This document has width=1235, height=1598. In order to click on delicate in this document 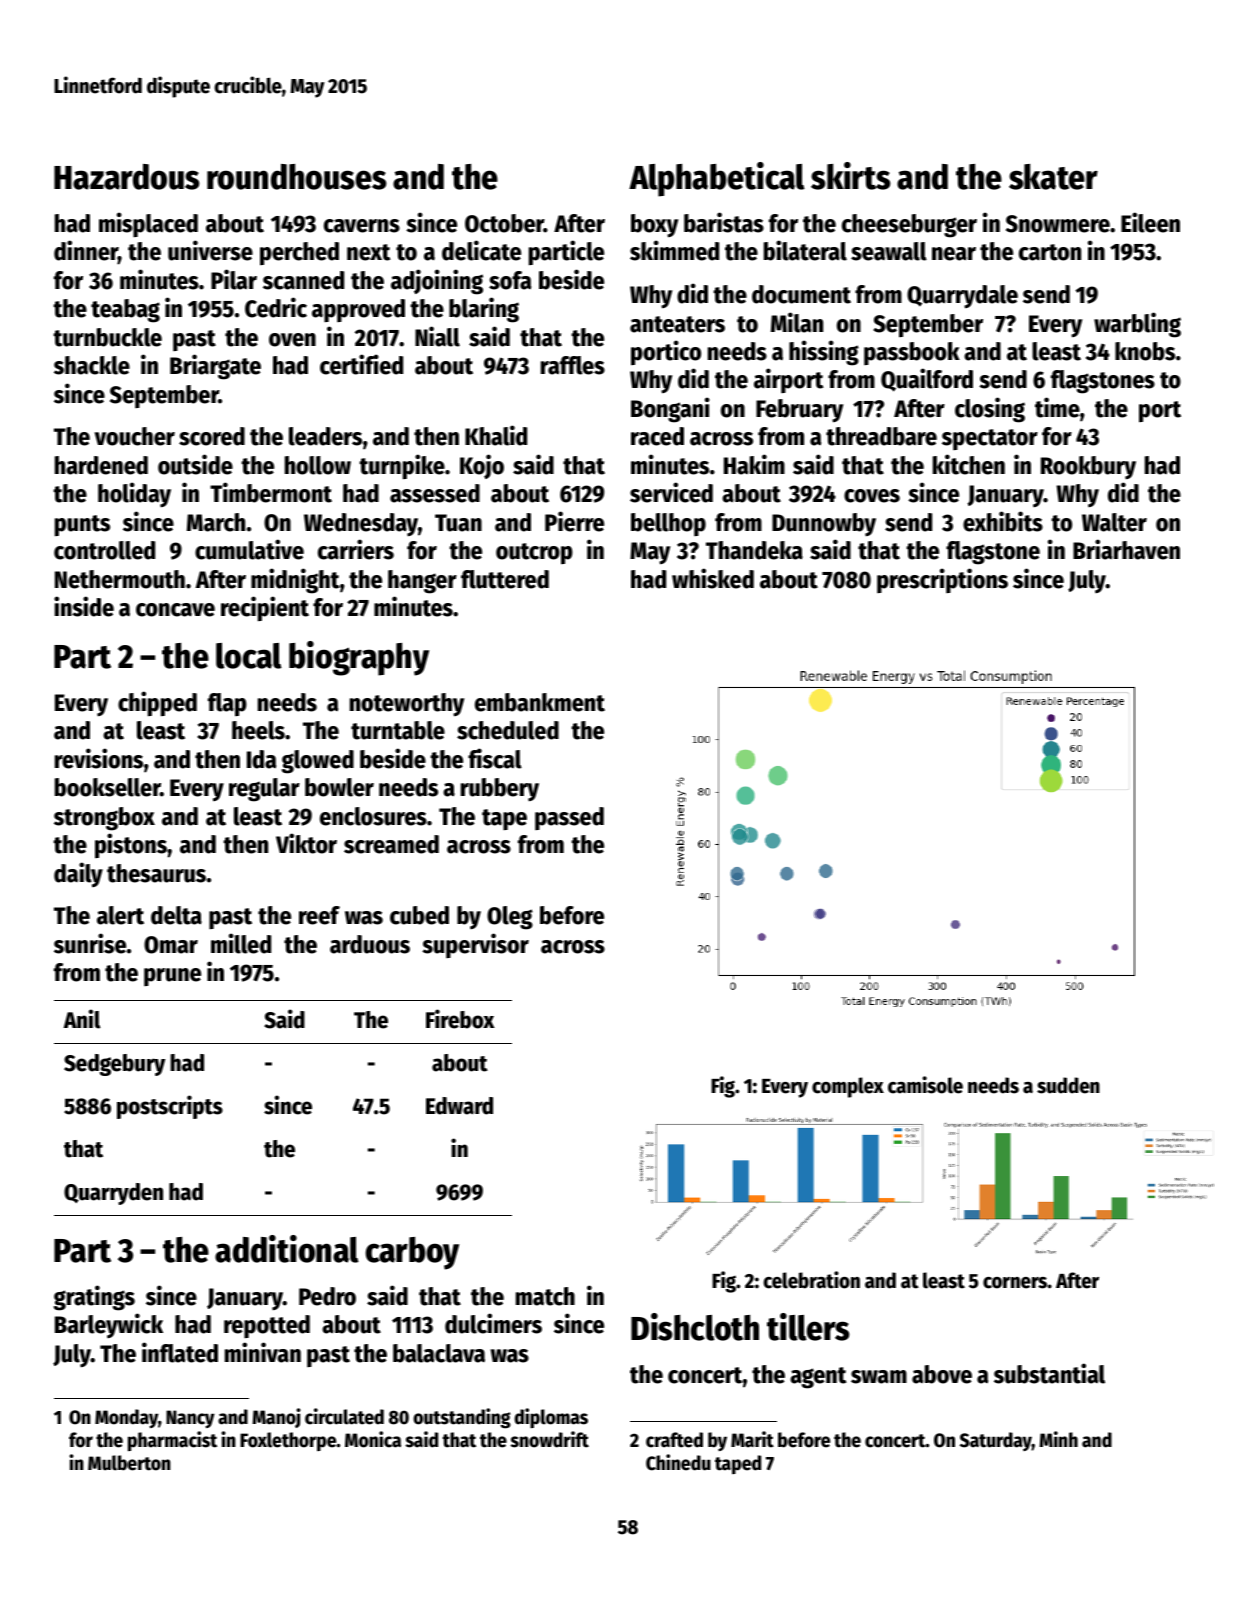, I will do `click(481, 250)`.
